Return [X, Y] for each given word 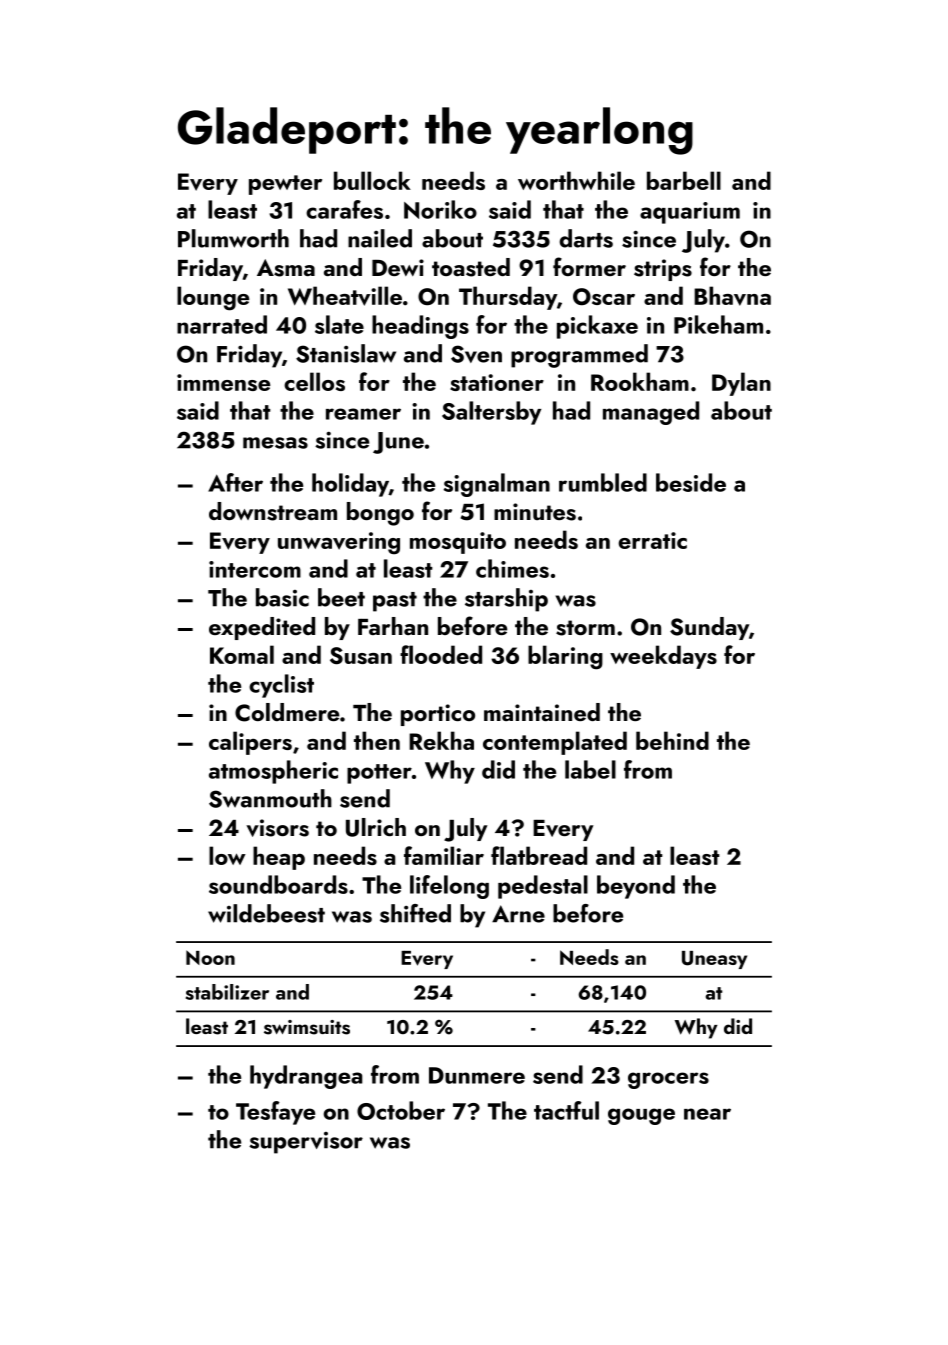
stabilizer [227, 992]
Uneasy [714, 960]
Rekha [441, 740]
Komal [242, 654]
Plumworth [233, 238]
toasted [471, 267]
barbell [684, 180]
